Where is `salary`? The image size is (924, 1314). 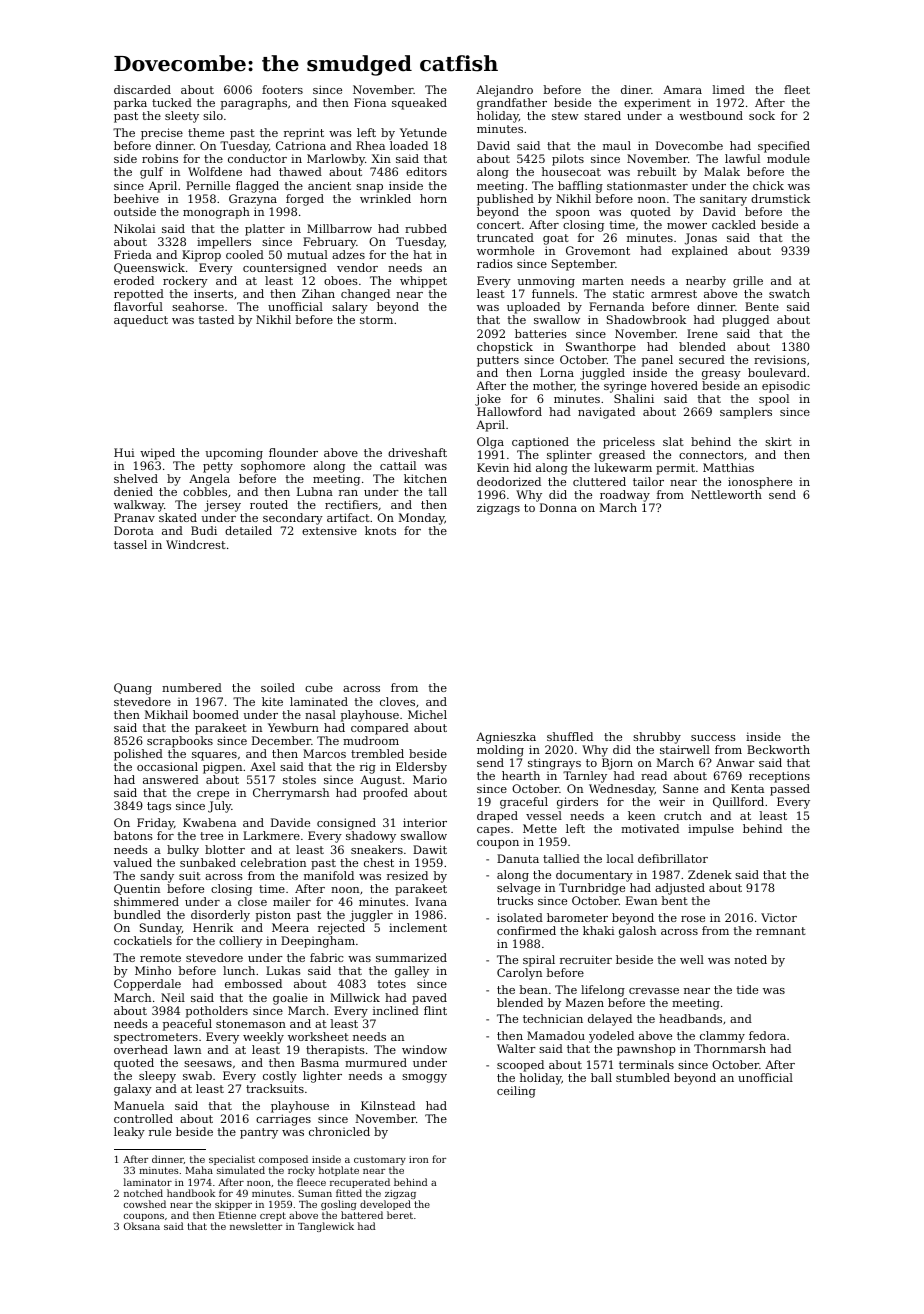 salary is located at coordinates (350, 308).
